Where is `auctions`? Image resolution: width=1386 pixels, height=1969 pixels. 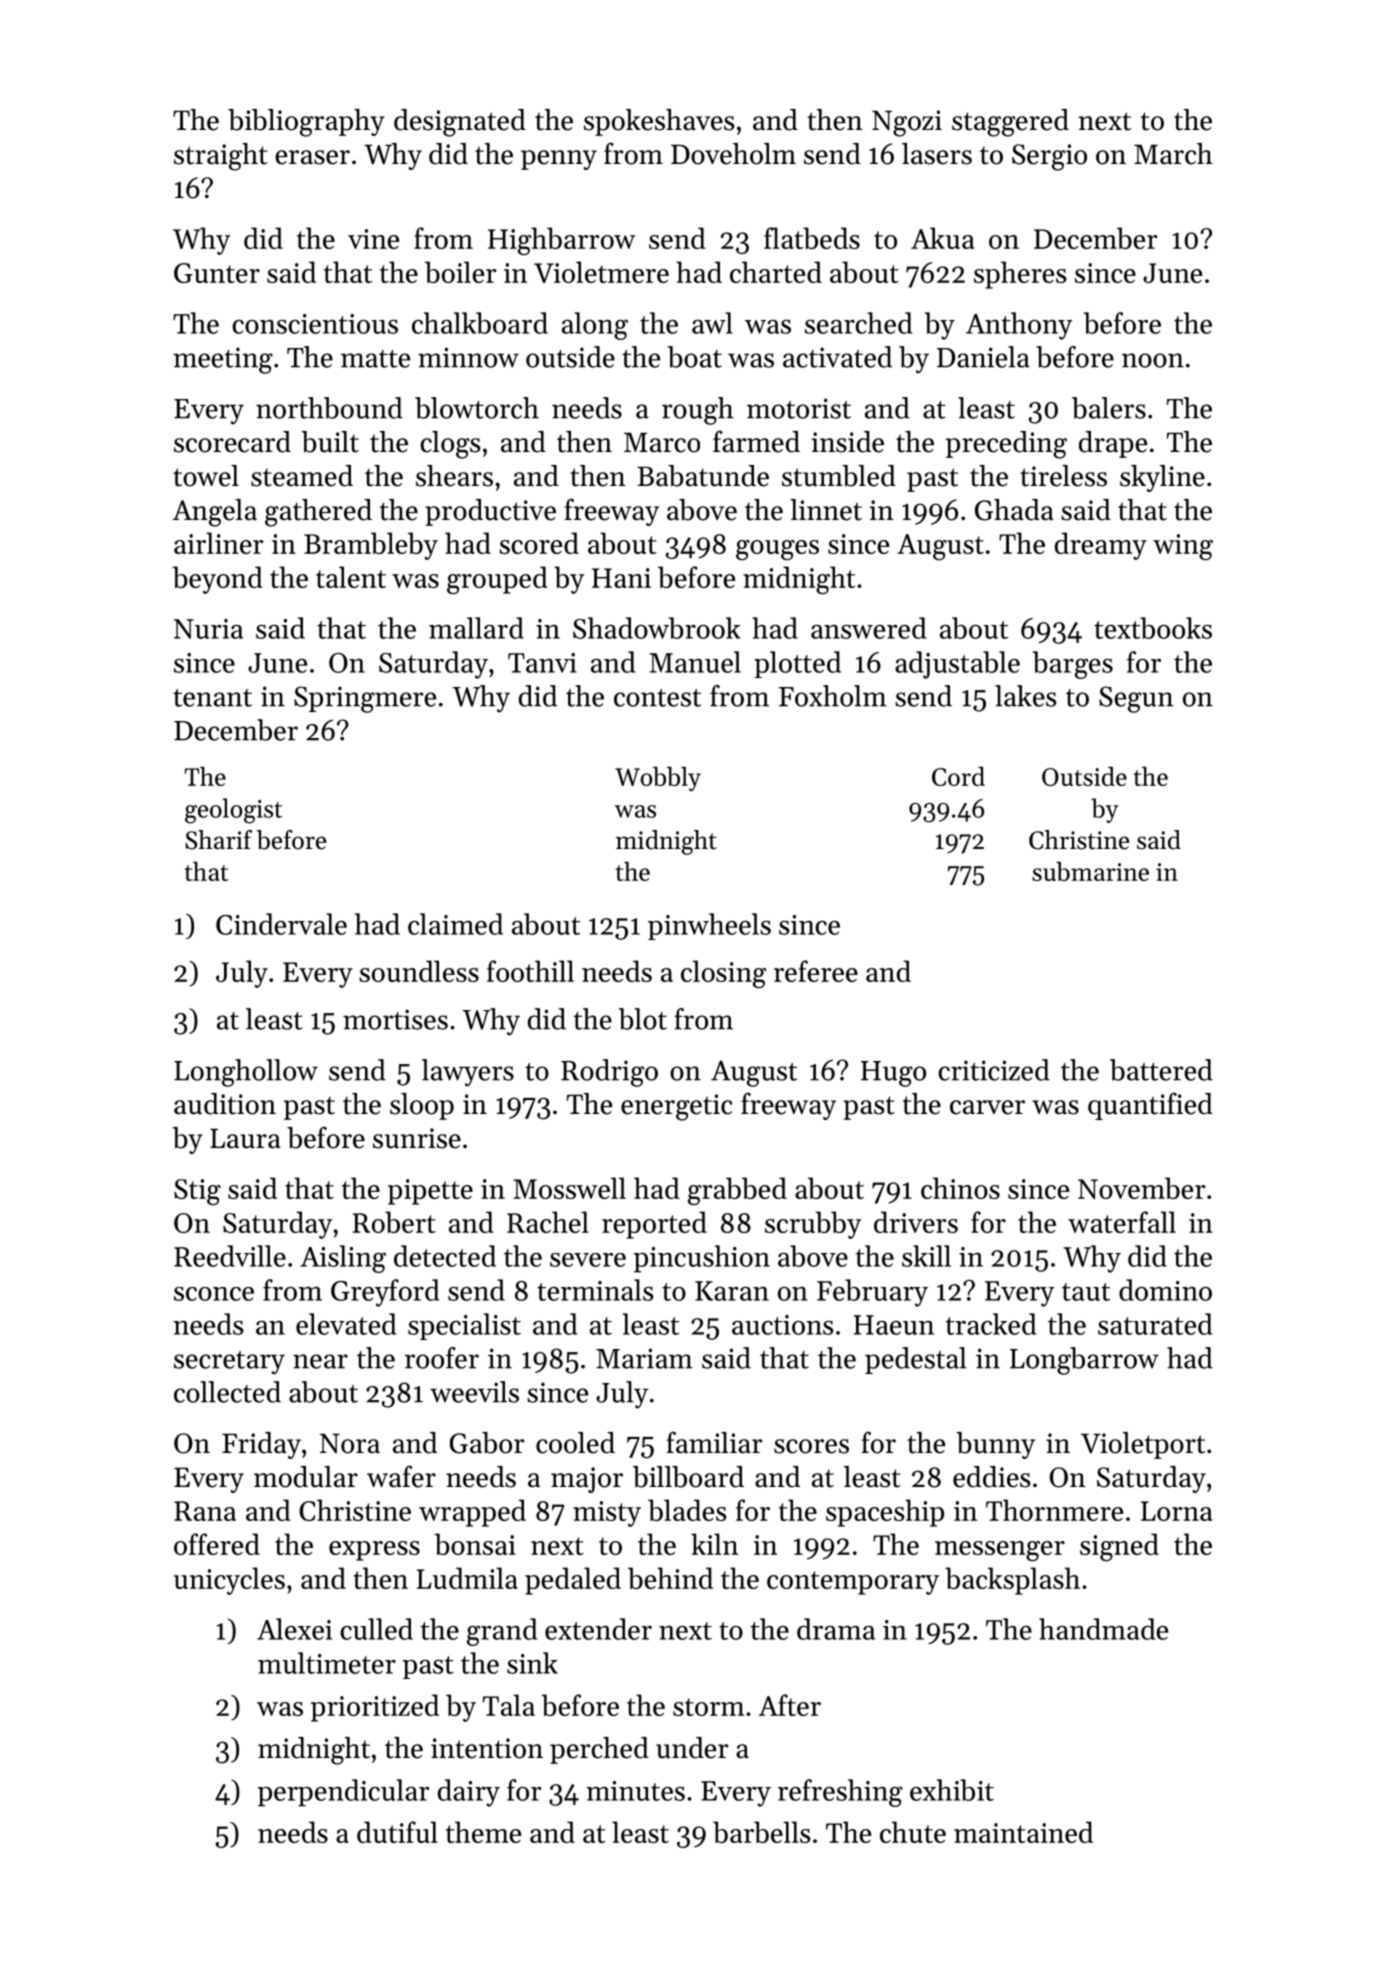
auctions is located at coordinates (783, 1325).
